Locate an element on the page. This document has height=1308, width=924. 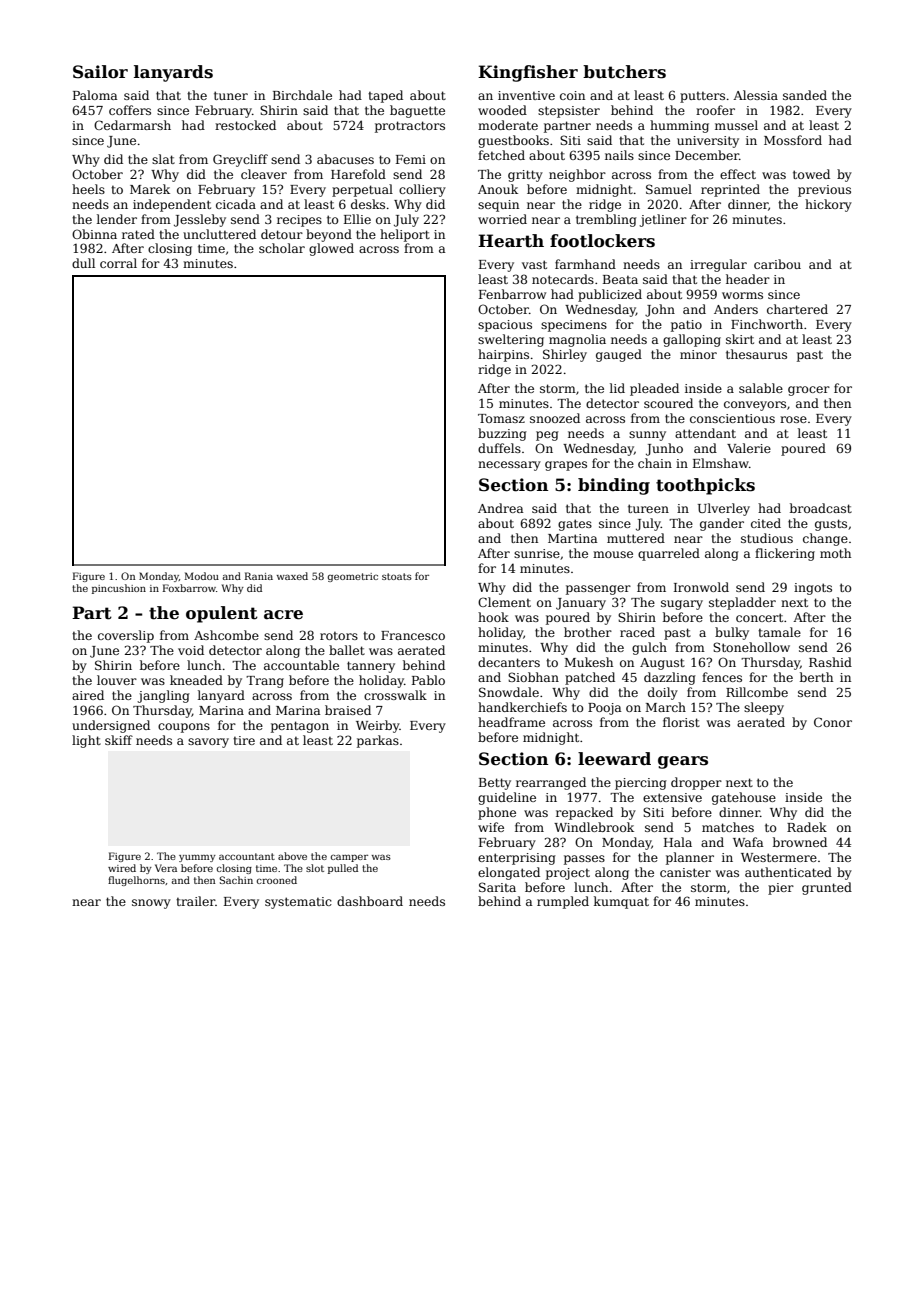
butchers is located at coordinates (624, 72).
